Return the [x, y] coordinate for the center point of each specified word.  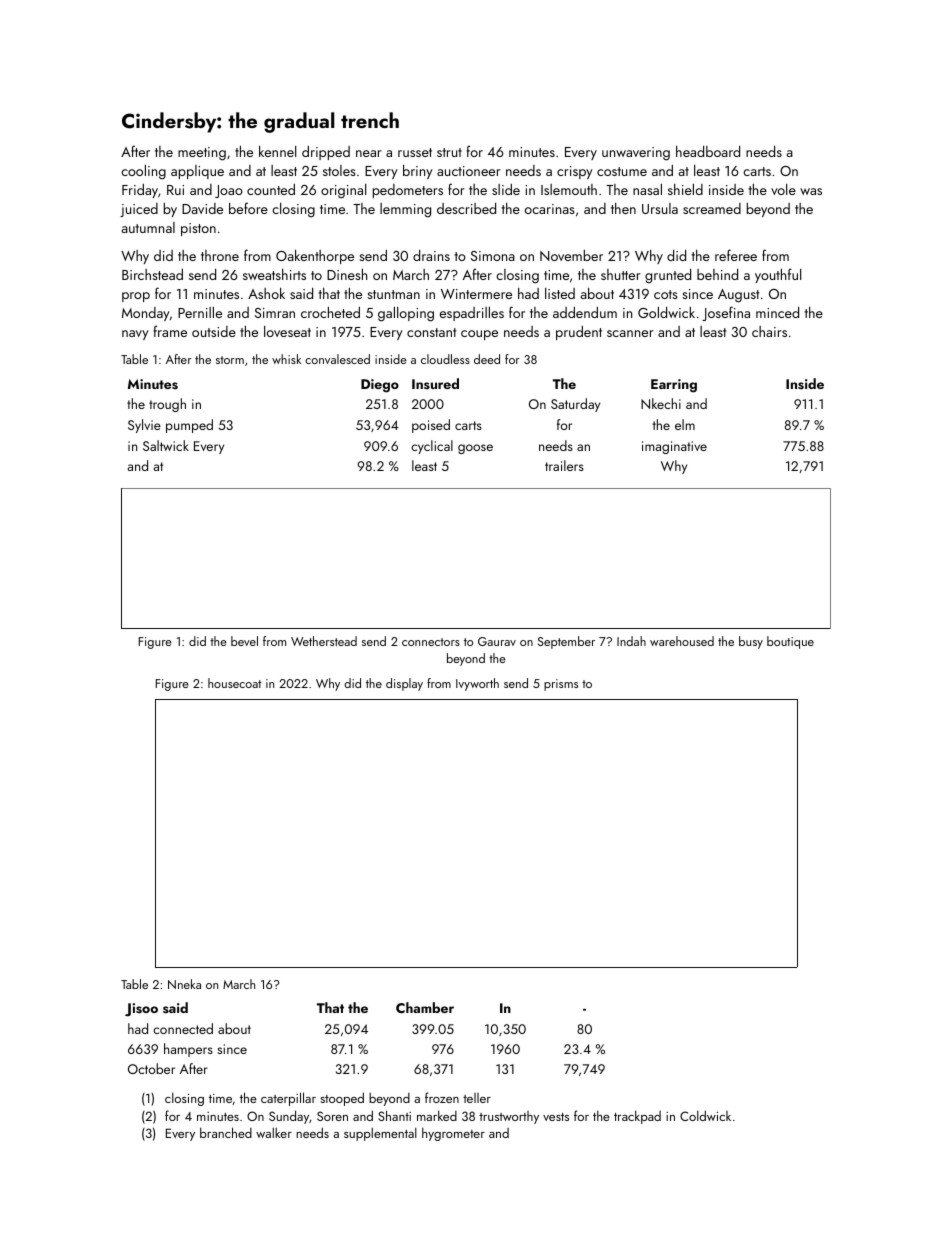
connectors [431, 642]
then [623, 208]
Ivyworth [477, 684]
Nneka [184, 984]
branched [226, 1132]
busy [751, 642]
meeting [202, 154]
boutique [790, 642]
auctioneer [469, 171]
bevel [244, 641]
